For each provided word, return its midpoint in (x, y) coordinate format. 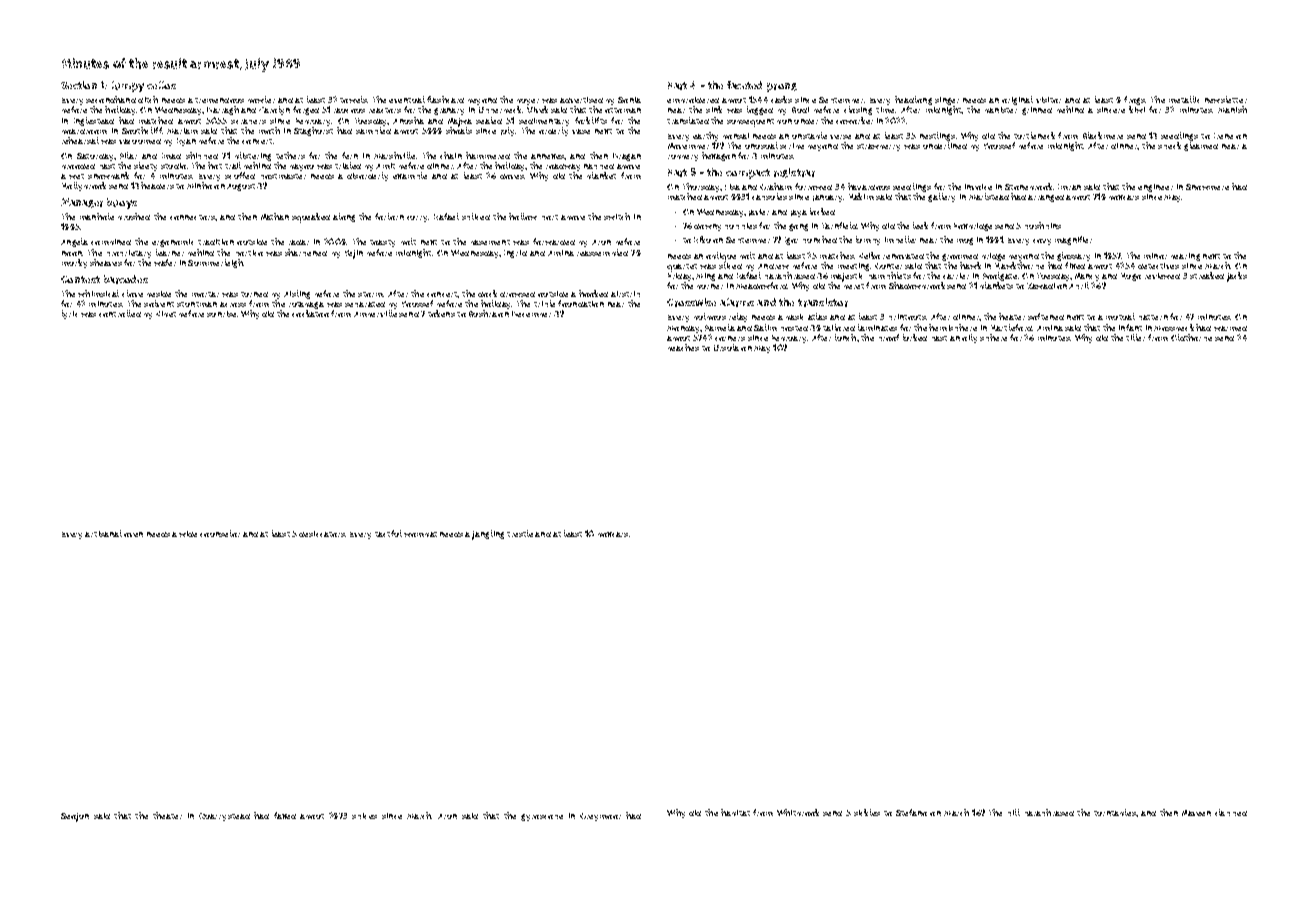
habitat (735, 812)
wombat (420, 534)
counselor (220, 533)
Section (79, 85)
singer (947, 101)
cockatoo (310, 313)
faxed (285, 815)
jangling (488, 535)
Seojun (75, 817)
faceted (744, 85)
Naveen (1196, 813)
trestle (520, 533)
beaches (683, 347)
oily (969, 338)
